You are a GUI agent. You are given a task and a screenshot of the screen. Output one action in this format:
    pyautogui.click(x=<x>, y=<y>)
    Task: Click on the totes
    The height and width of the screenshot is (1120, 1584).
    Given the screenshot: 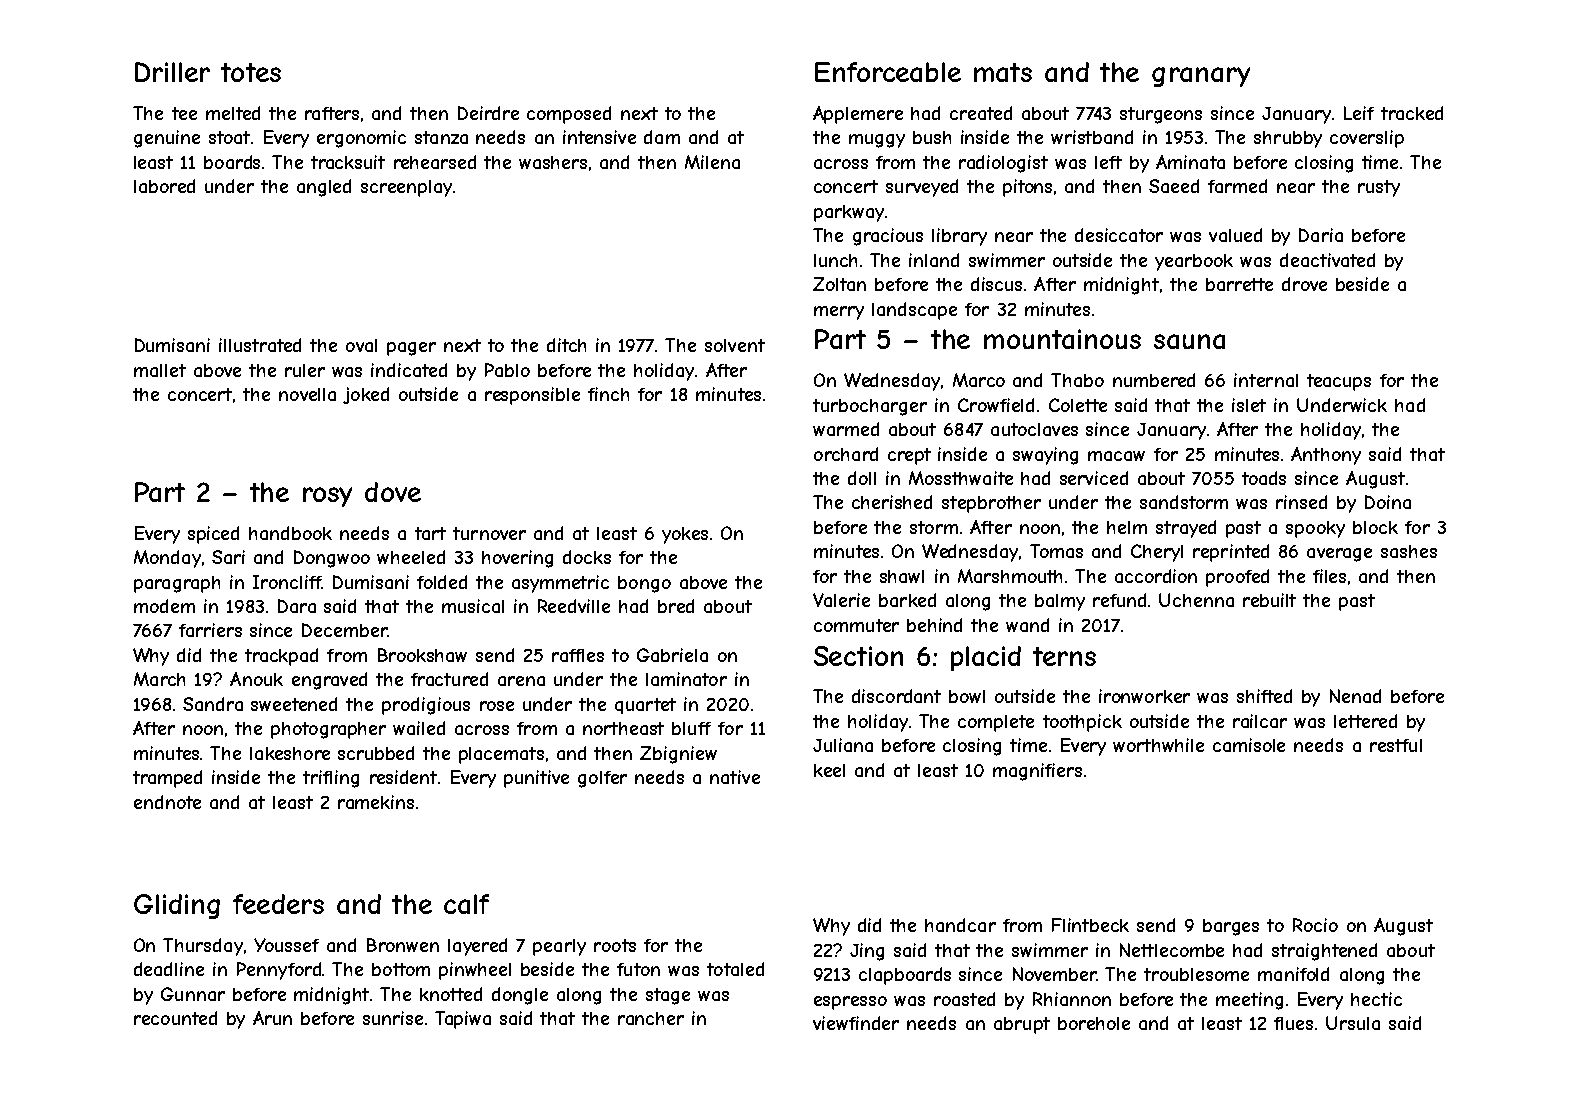 What is the action you would take?
    pyautogui.click(x=251, y=72)
